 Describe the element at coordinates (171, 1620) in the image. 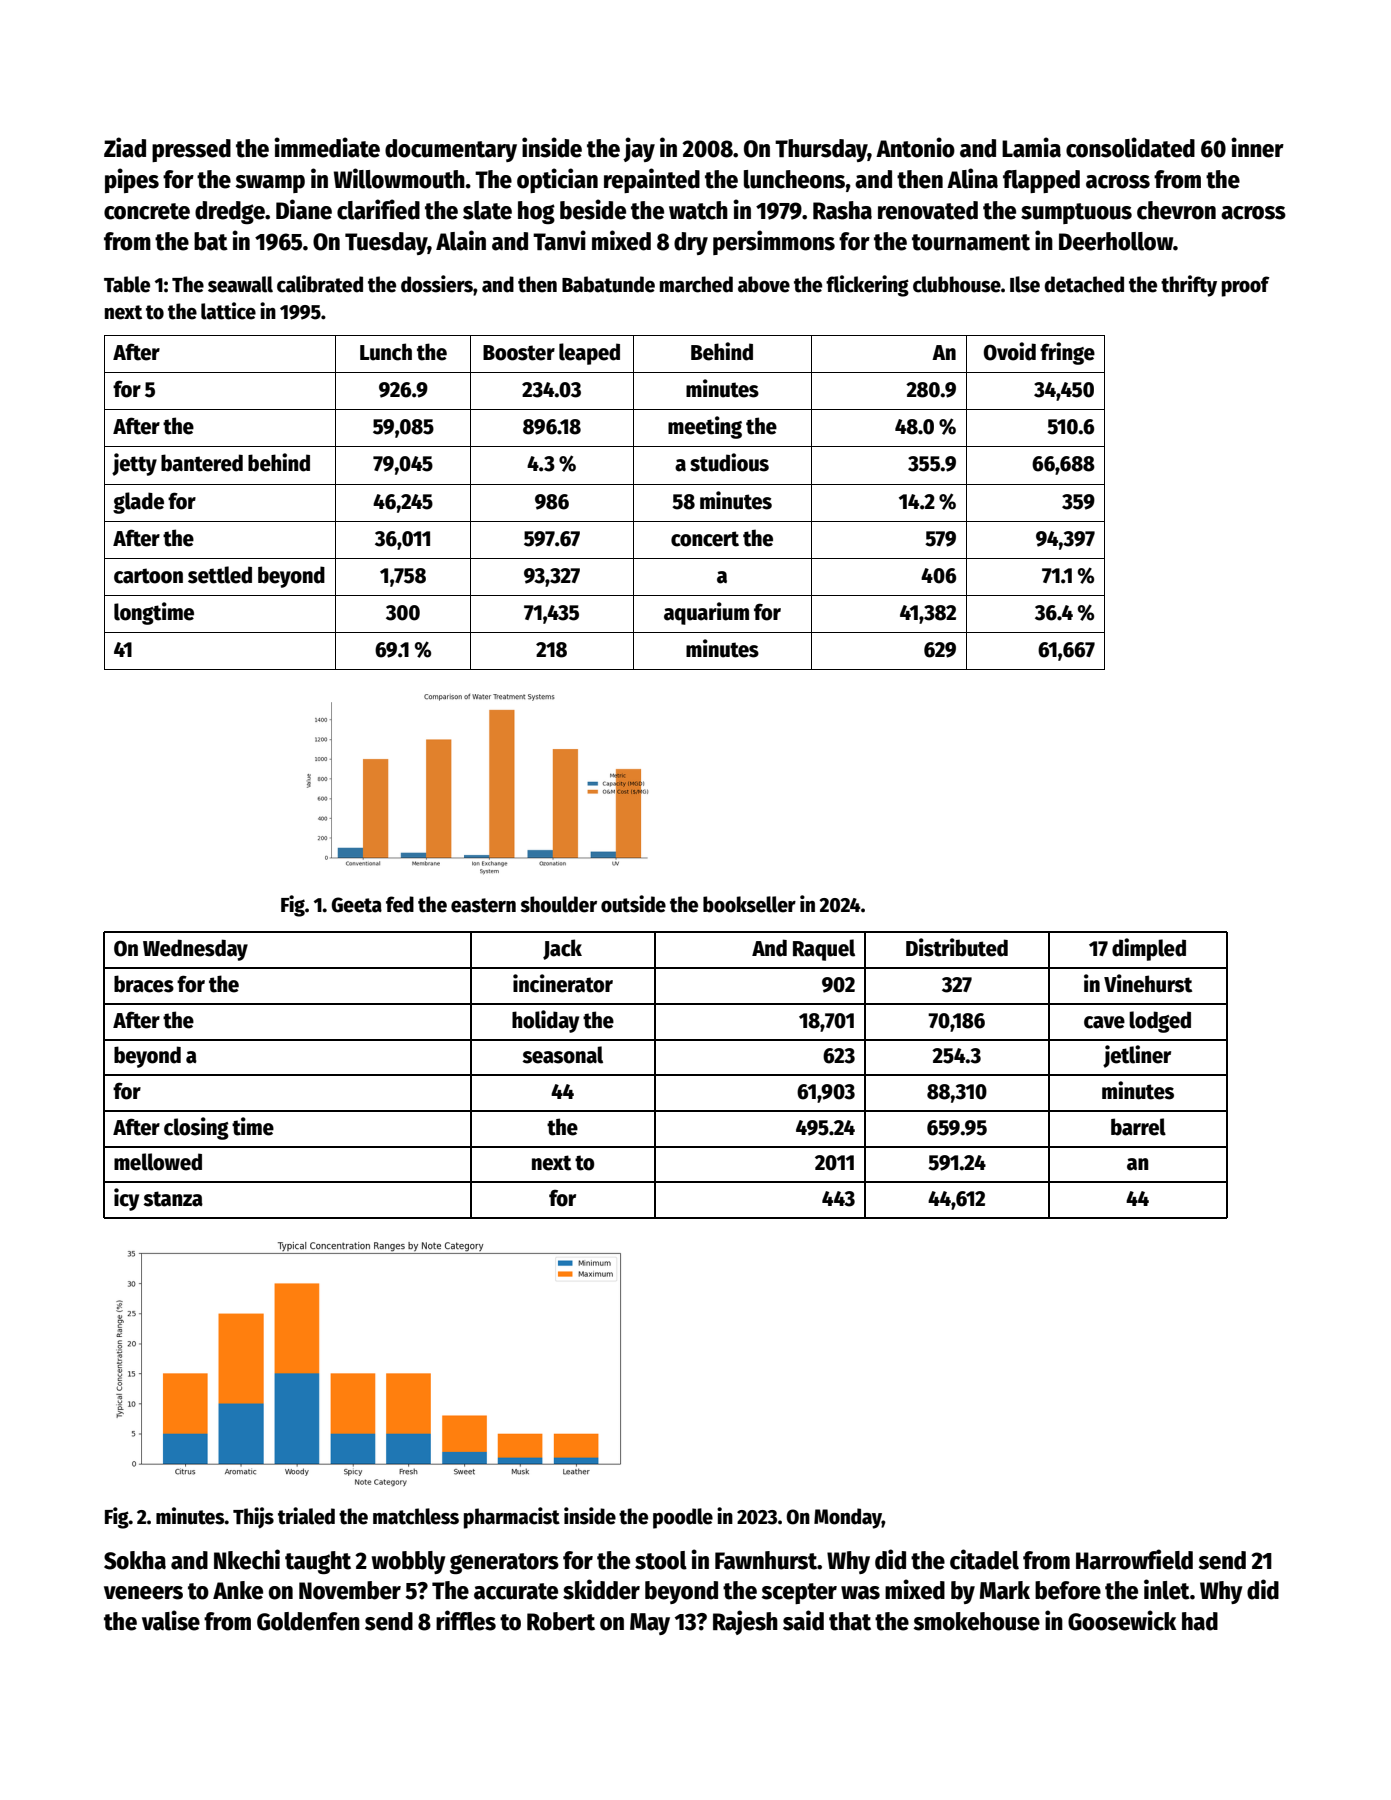

I see `valise` at that location.
